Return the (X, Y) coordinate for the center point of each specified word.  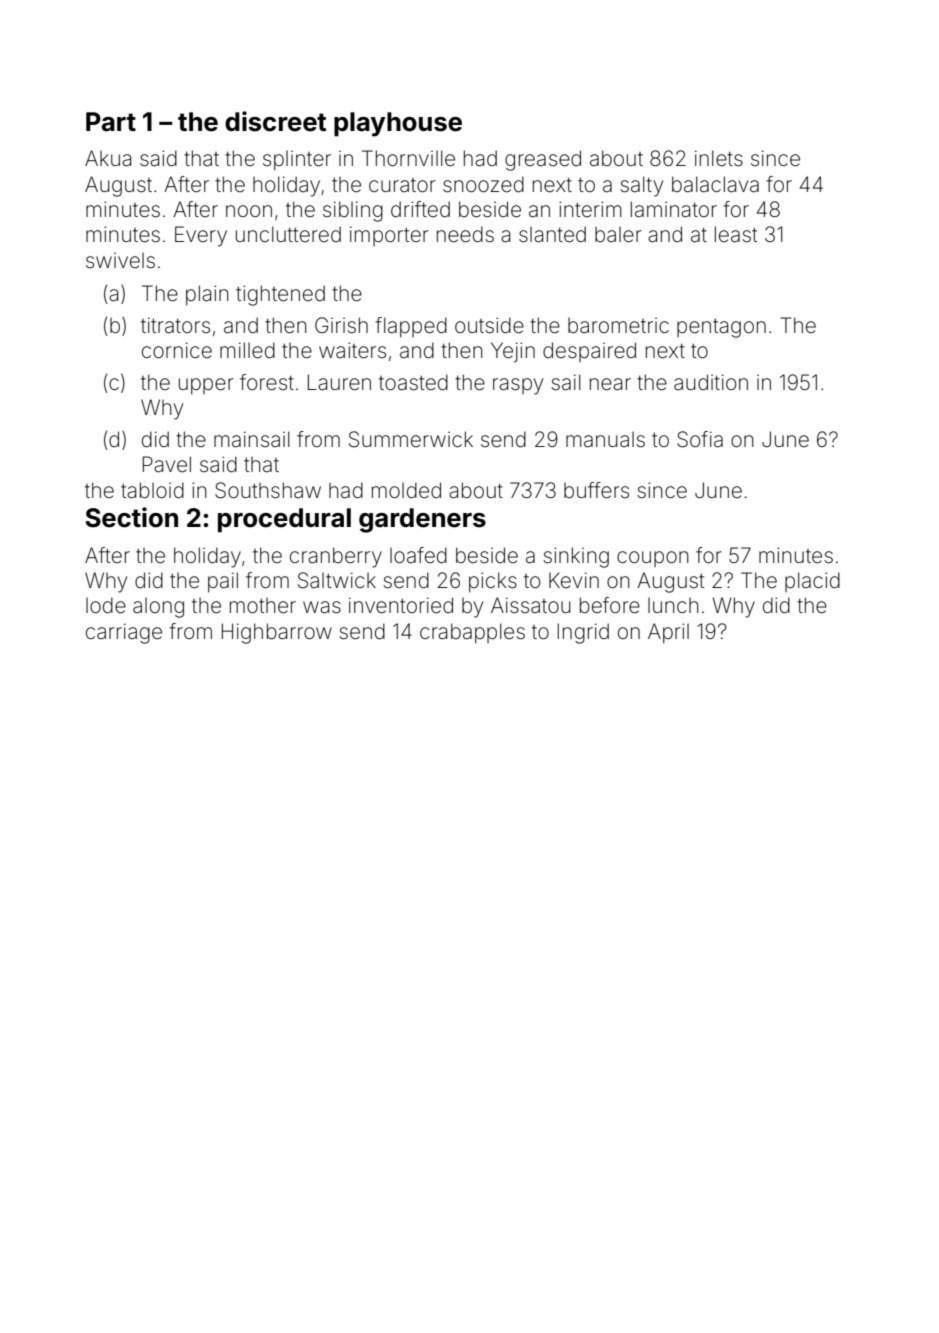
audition (711, 382)
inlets (719, 158)
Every (201, 236)
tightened (280, 295)
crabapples (472, 633)
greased (543, 160)
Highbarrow (277, 633)
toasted (413, 382)
